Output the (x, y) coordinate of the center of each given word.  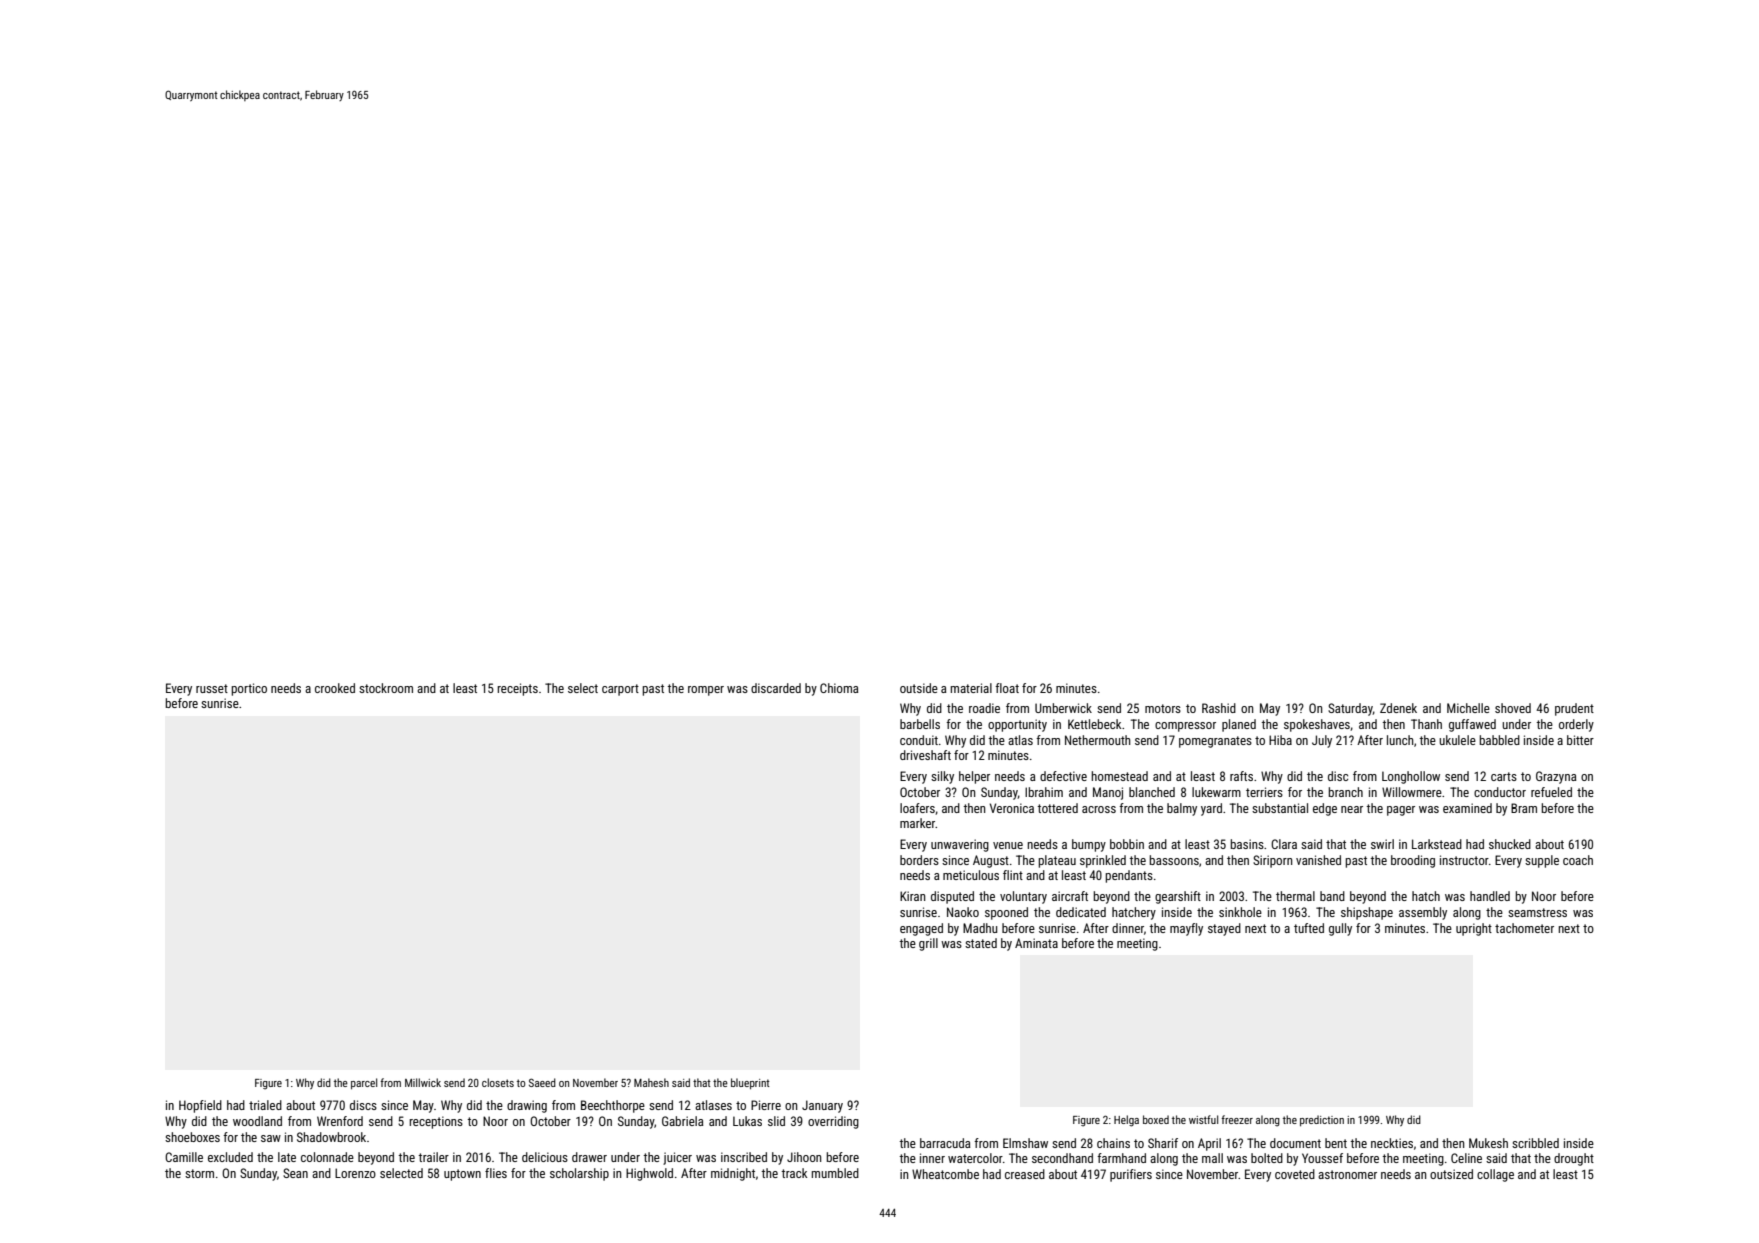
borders (919, 860)
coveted (1295, 1174)
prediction (1322, 1121)
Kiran (913, 896)
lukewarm (1216, 792)
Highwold (649, 1174)
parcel (364, 1084)
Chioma (839, 688)
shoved (1513, 708)
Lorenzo (355, 1173)
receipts (517, 689)
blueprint (750, 1084)
